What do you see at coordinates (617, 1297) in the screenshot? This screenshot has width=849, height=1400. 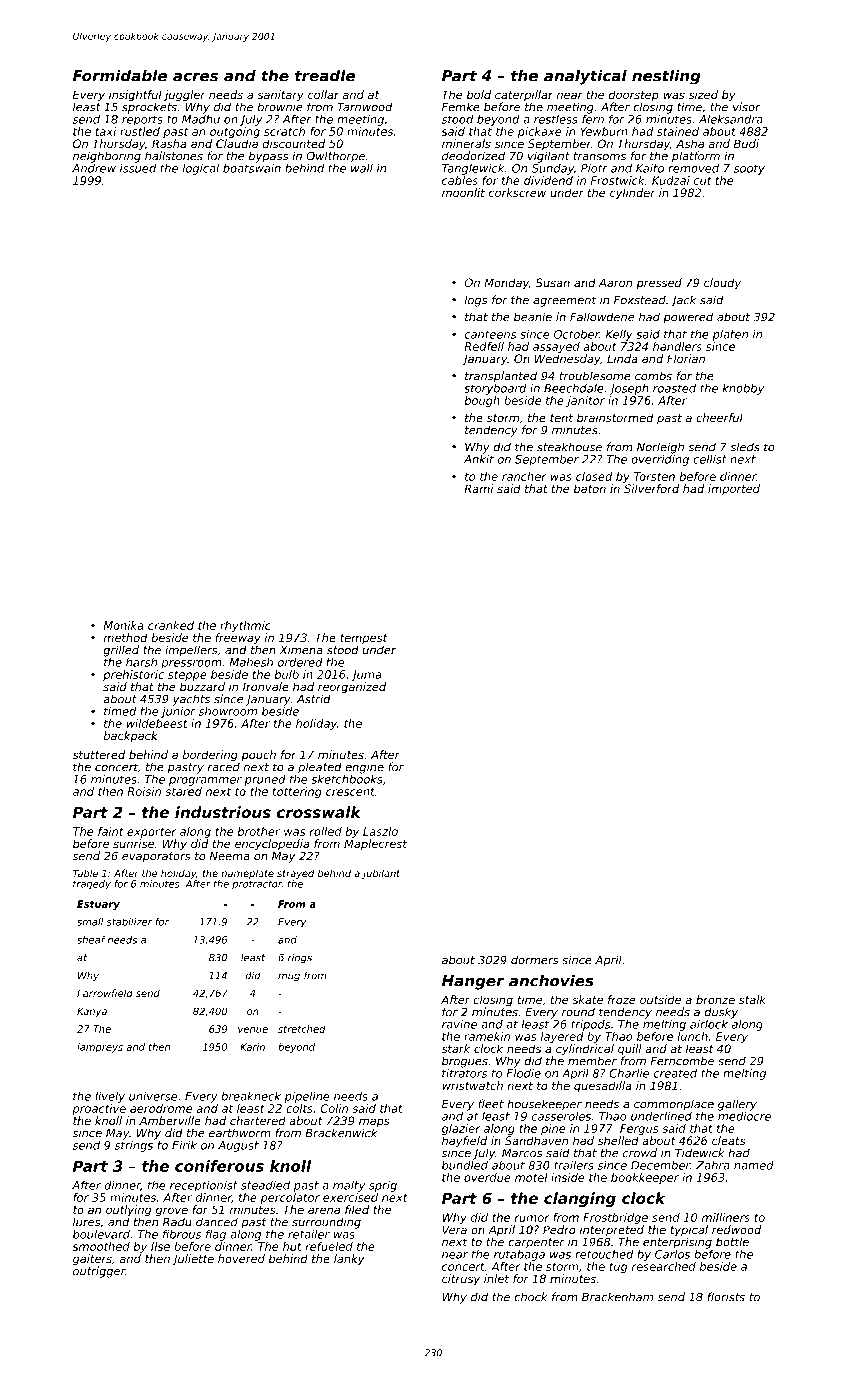 I see `Brackenham` at bounding box center [617, 1297].
